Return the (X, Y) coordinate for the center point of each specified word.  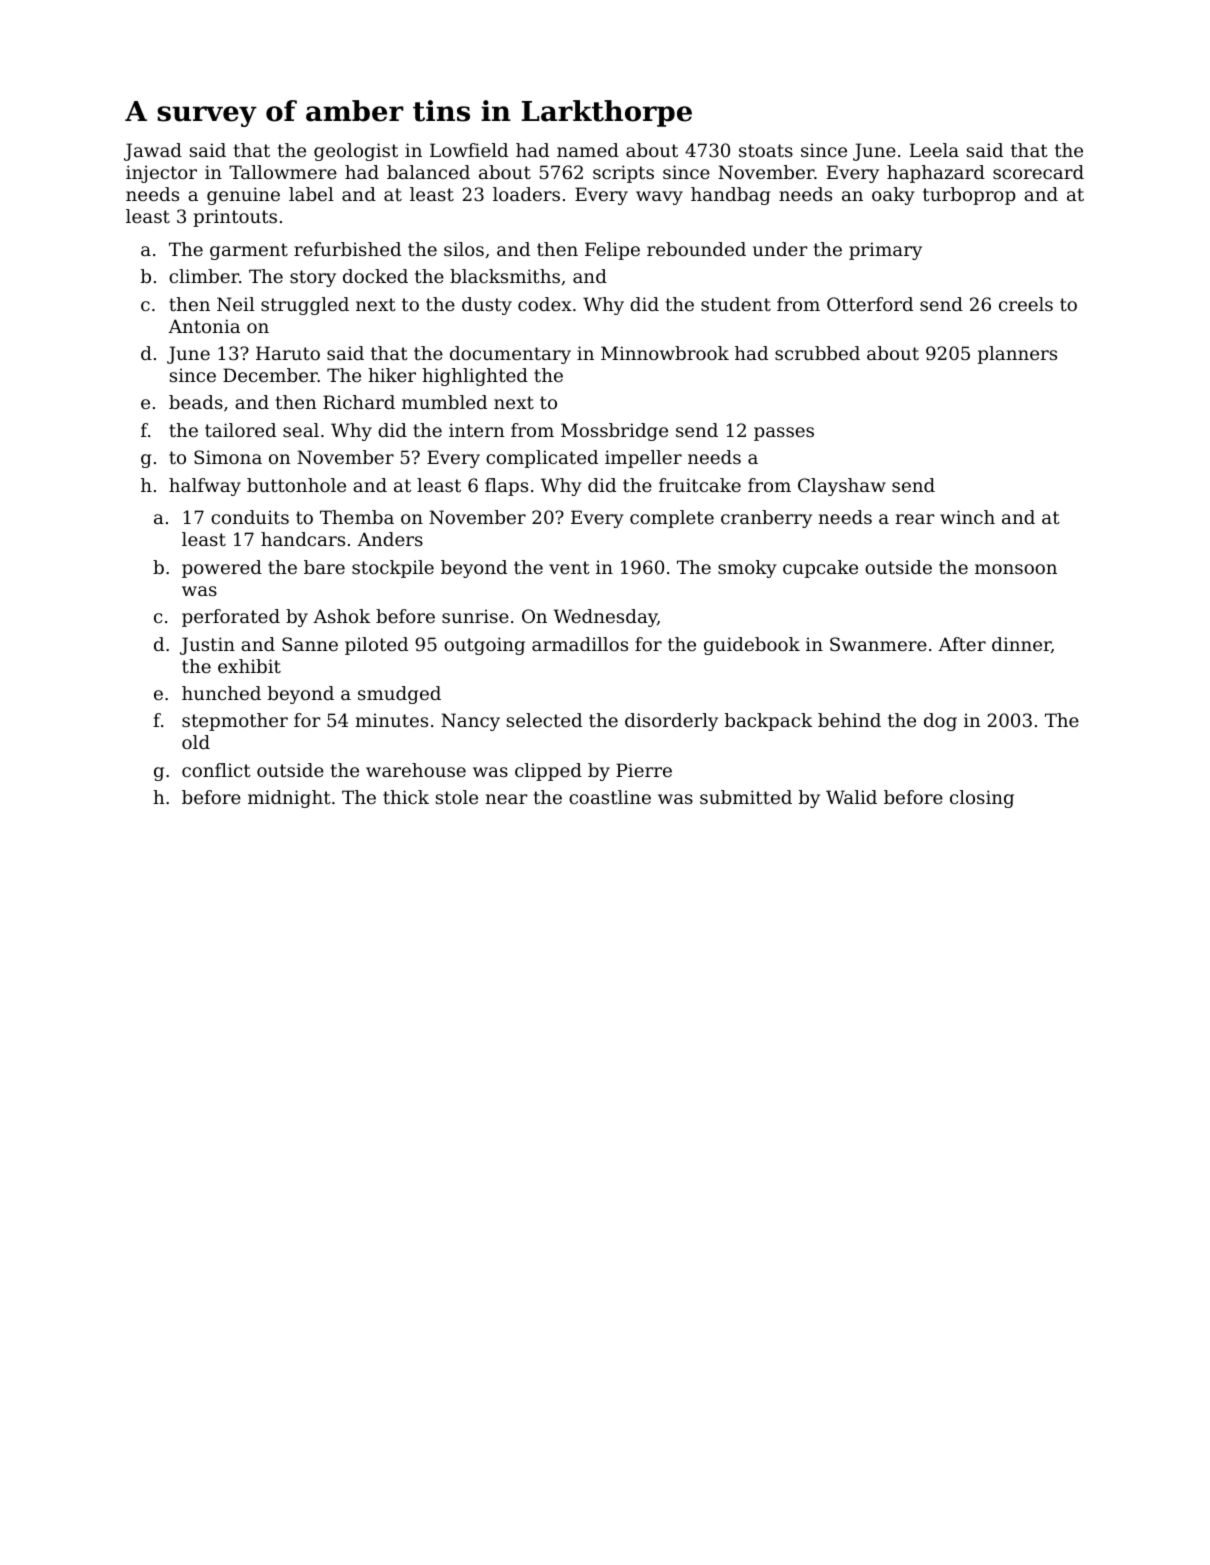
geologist (356, 152)
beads (196, 402)
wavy (659, 198)
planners (1017, 355)
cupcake (820, 569)
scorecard (1038, 172)
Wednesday (605, 618)
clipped (548, 772)
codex (545, 304)
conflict (216, 770)
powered (222, 569)
